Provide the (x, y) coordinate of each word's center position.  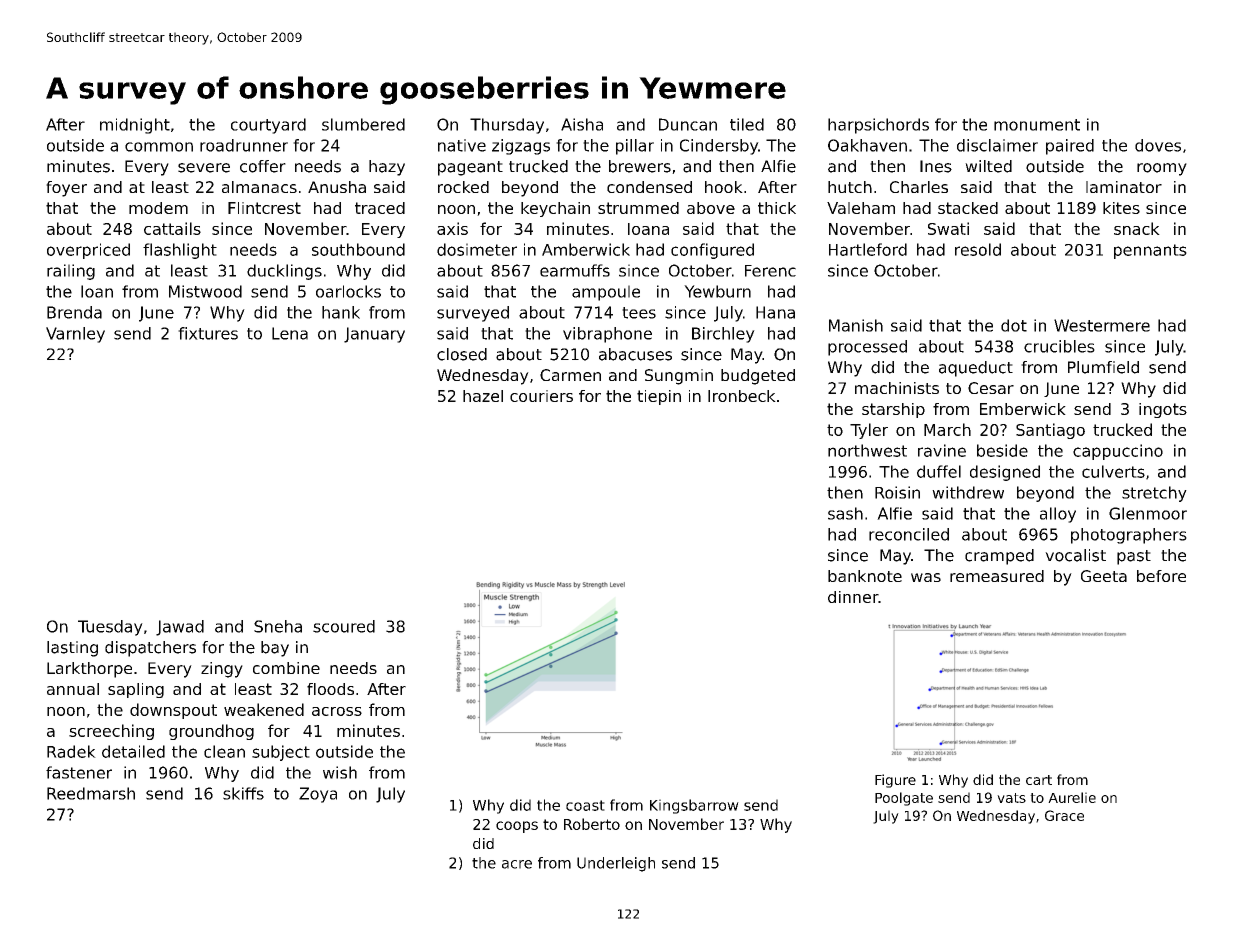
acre (517, 864)
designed (1005, 473)
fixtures (208, 333)
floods (330, 689)
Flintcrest (264, 208)
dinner (853, 597)
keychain (555, 209)
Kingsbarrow (694, 806)
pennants (1150, 251)
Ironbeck (742, 396)
